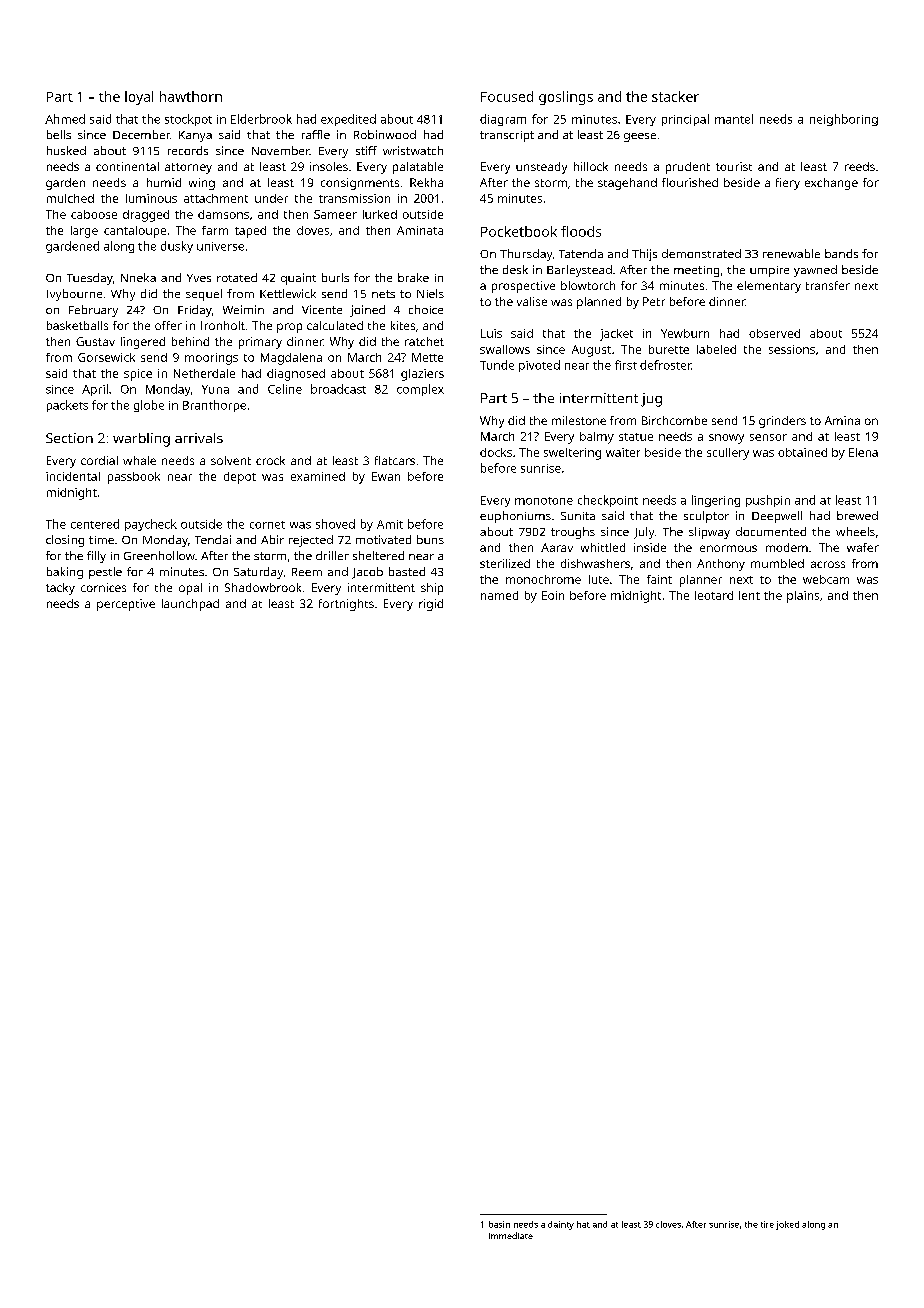 The width and height of the page is (924, 1308). What do you see at coordinates (507, 96) in the page?
I see `Focused` at bounding box center [507, 96].
